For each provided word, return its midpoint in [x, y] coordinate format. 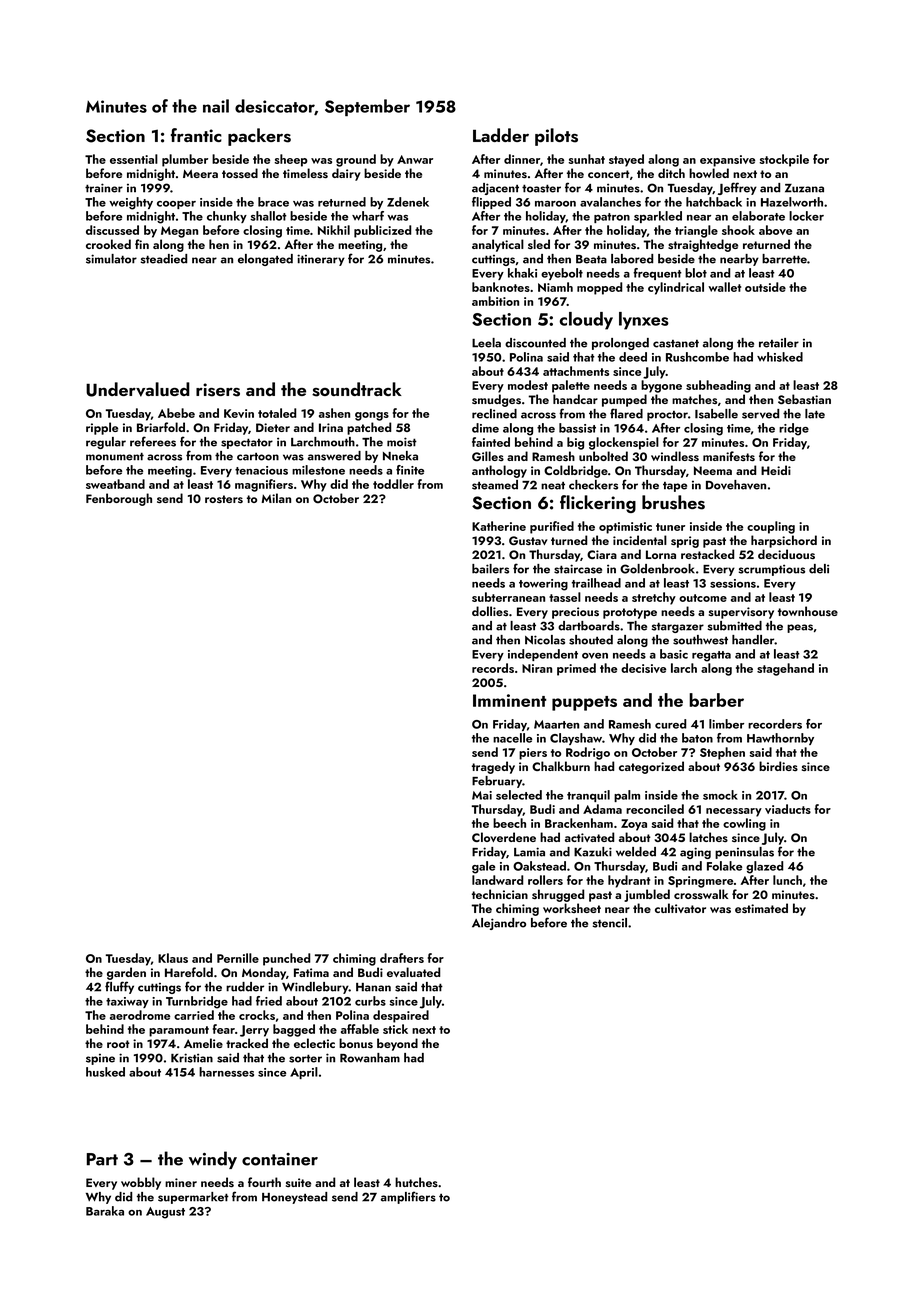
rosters [224, 499]
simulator [111, 259]
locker [806, 216]
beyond [397, 1044]
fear [224, 1029]
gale [483, 867]
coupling [771, 527]
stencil [609, 923]
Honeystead [294, 1198]
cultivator [680, 908]
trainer [104, 188]
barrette [784, 259]
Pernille [238, 958]
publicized [382, 231]
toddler [393, 484]
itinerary [321, 260]
